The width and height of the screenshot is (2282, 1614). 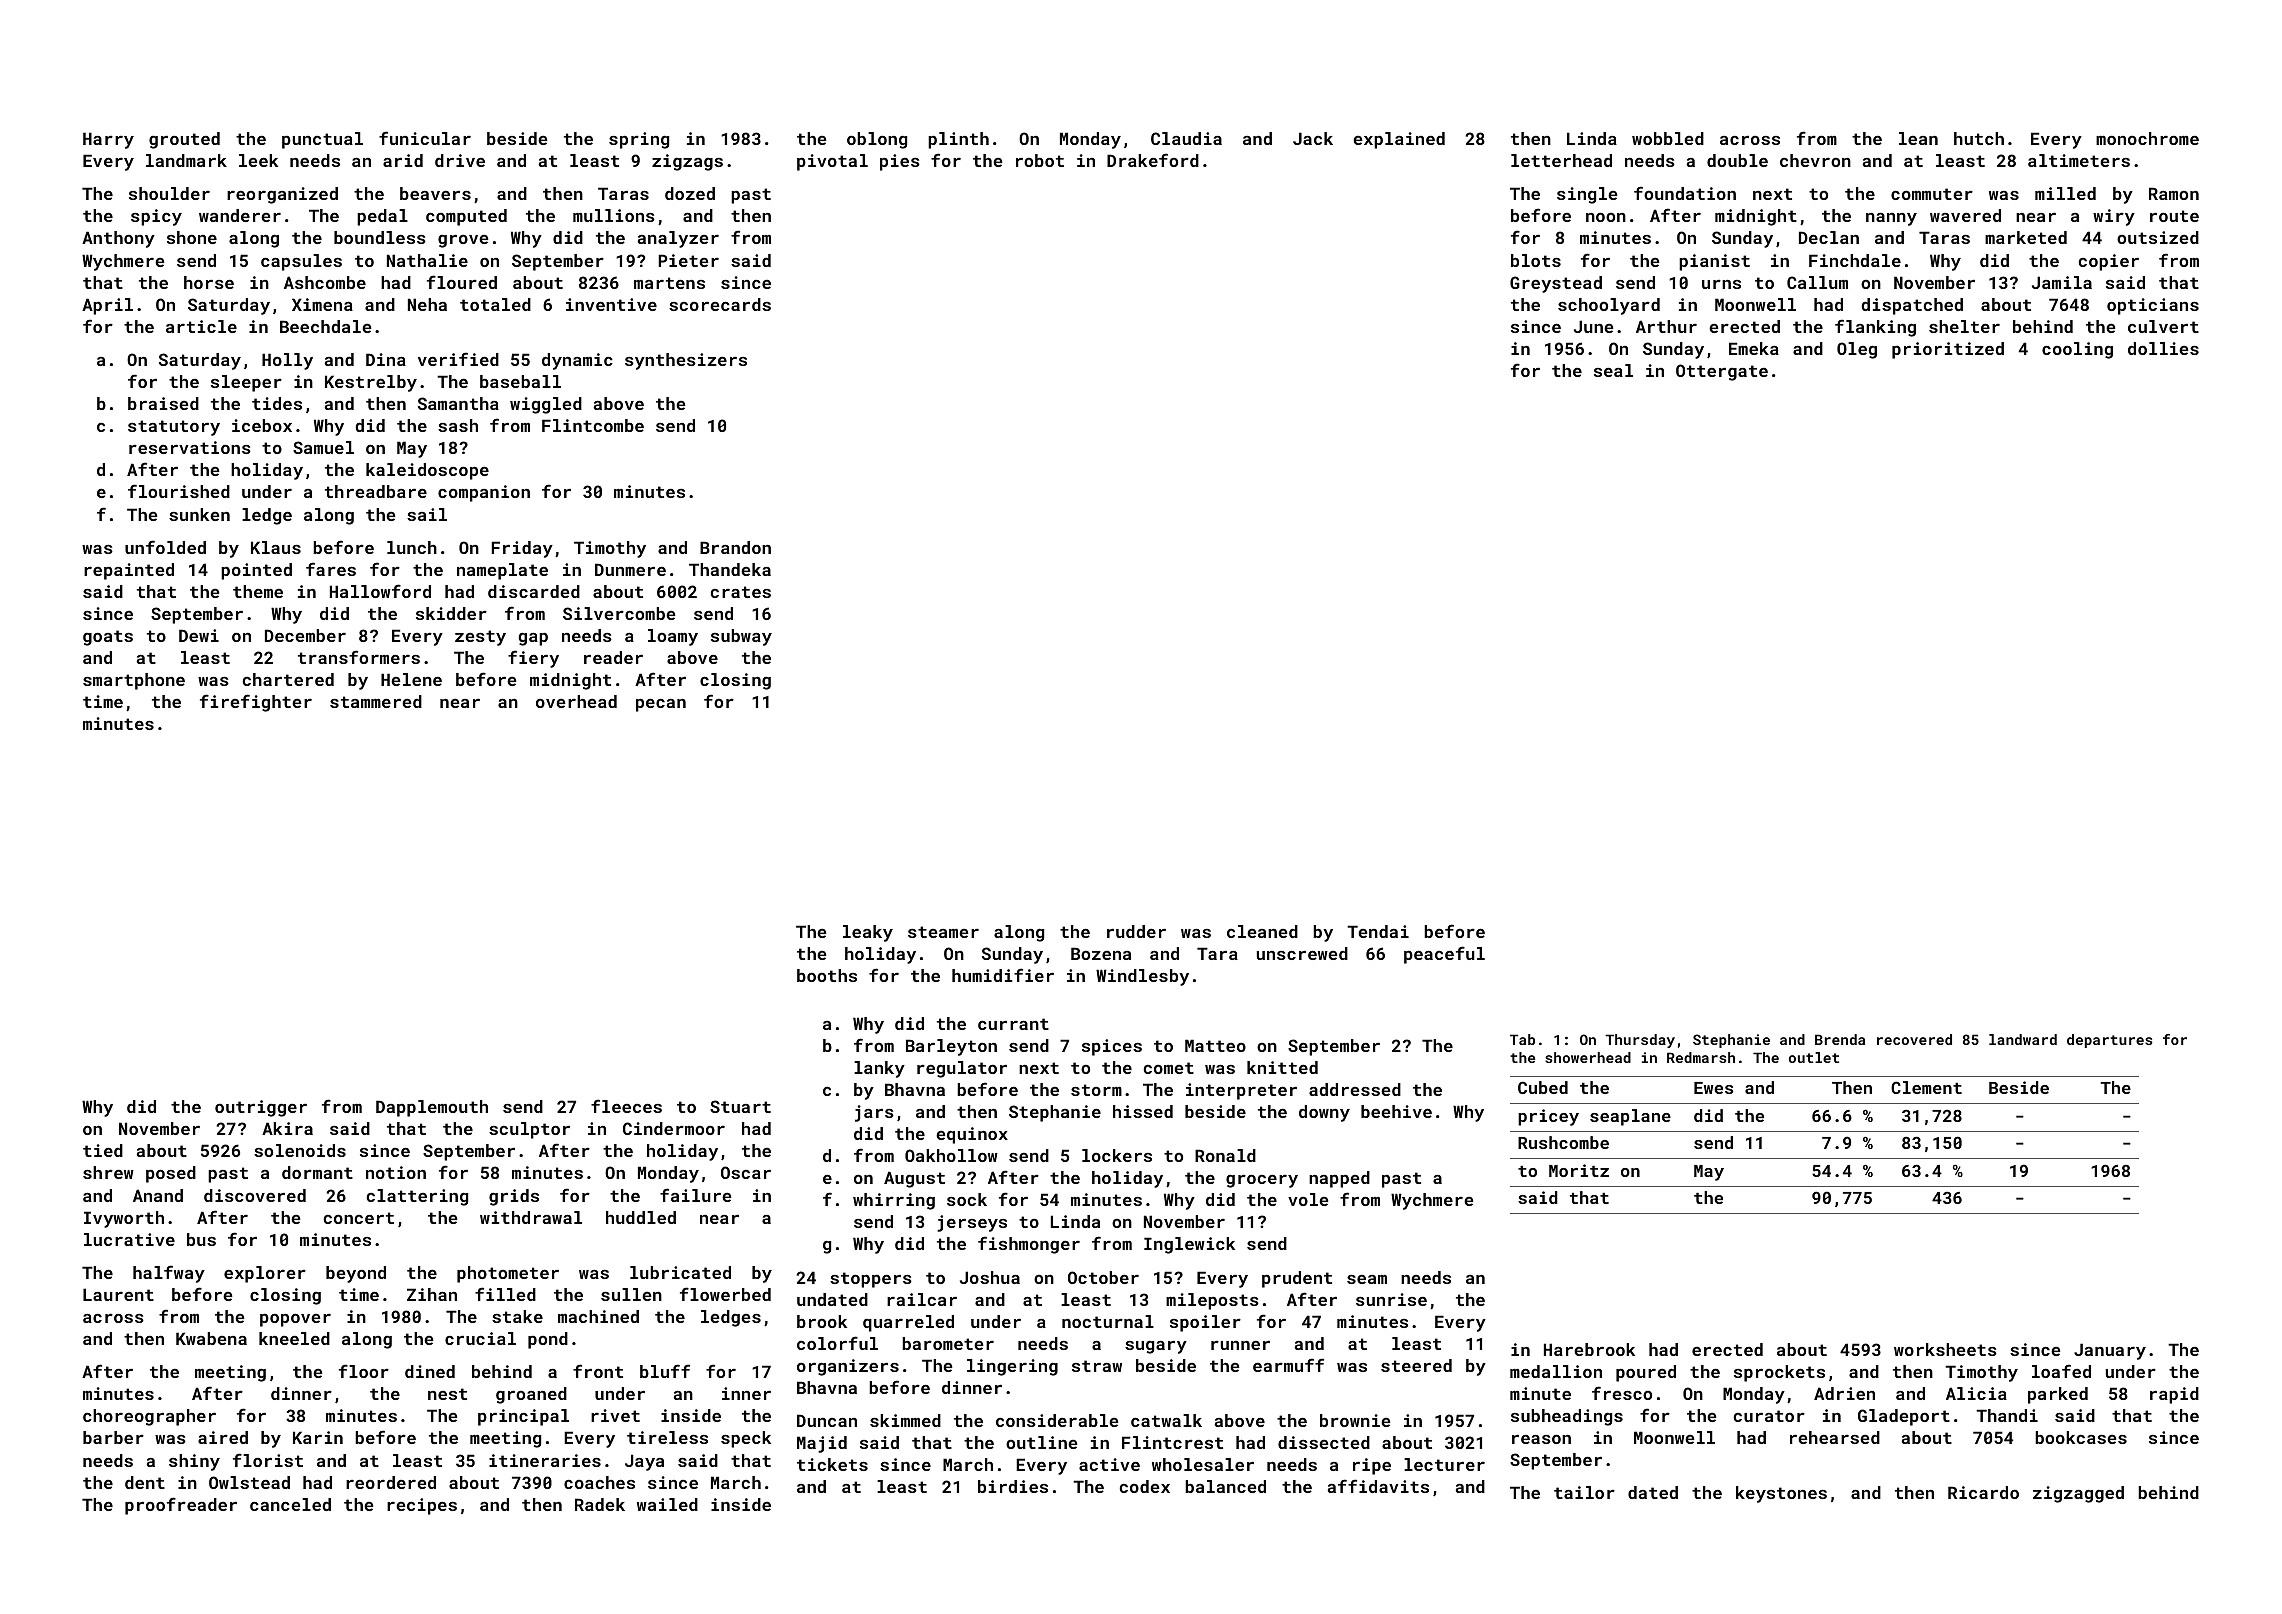 What do you see at coordinates (740, 1106) in the screenshot?
I see `Stuart` at bounding box center [740, 1106].
